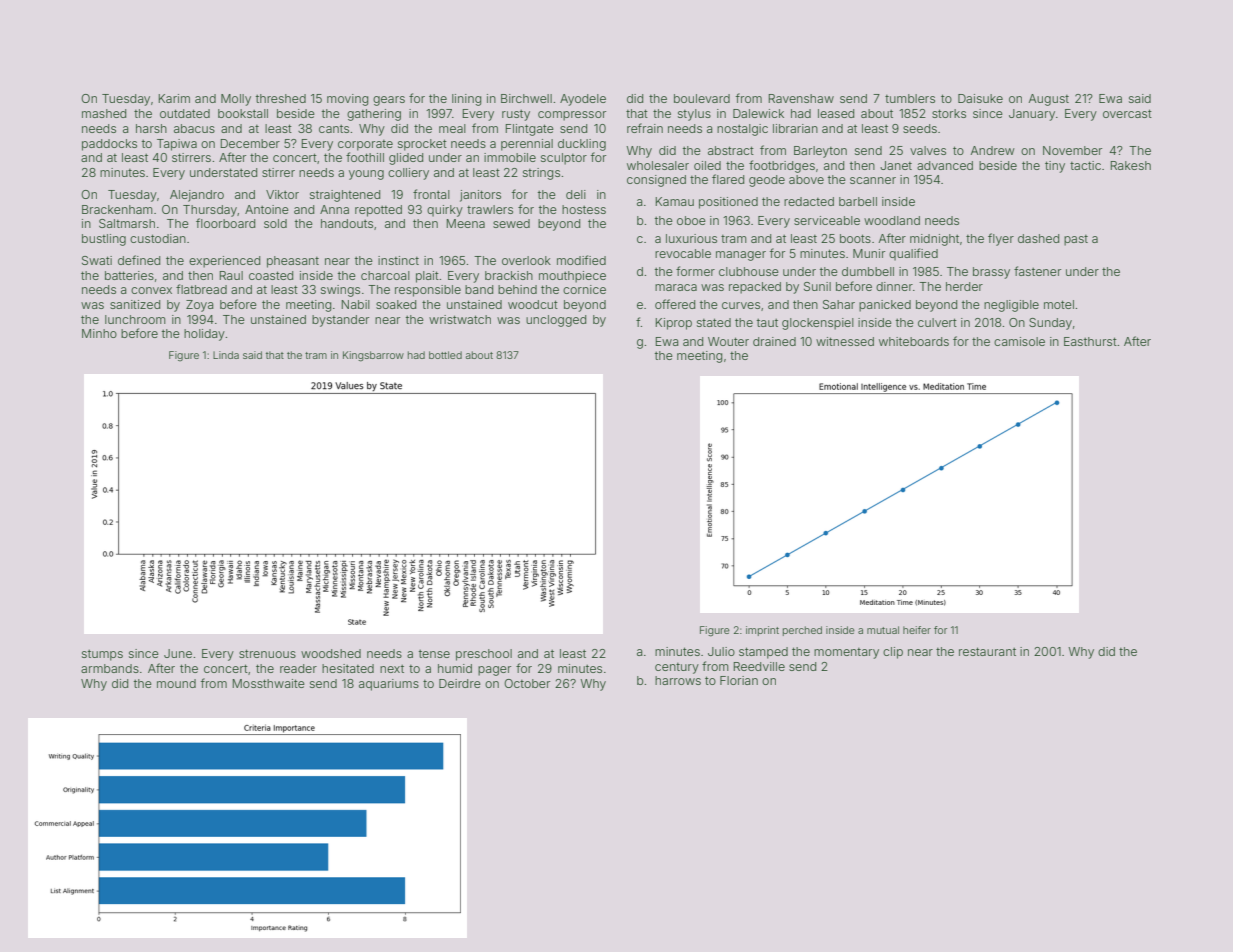 This document has height=952, width=1233. I want to click on former, so click(695, 271).
